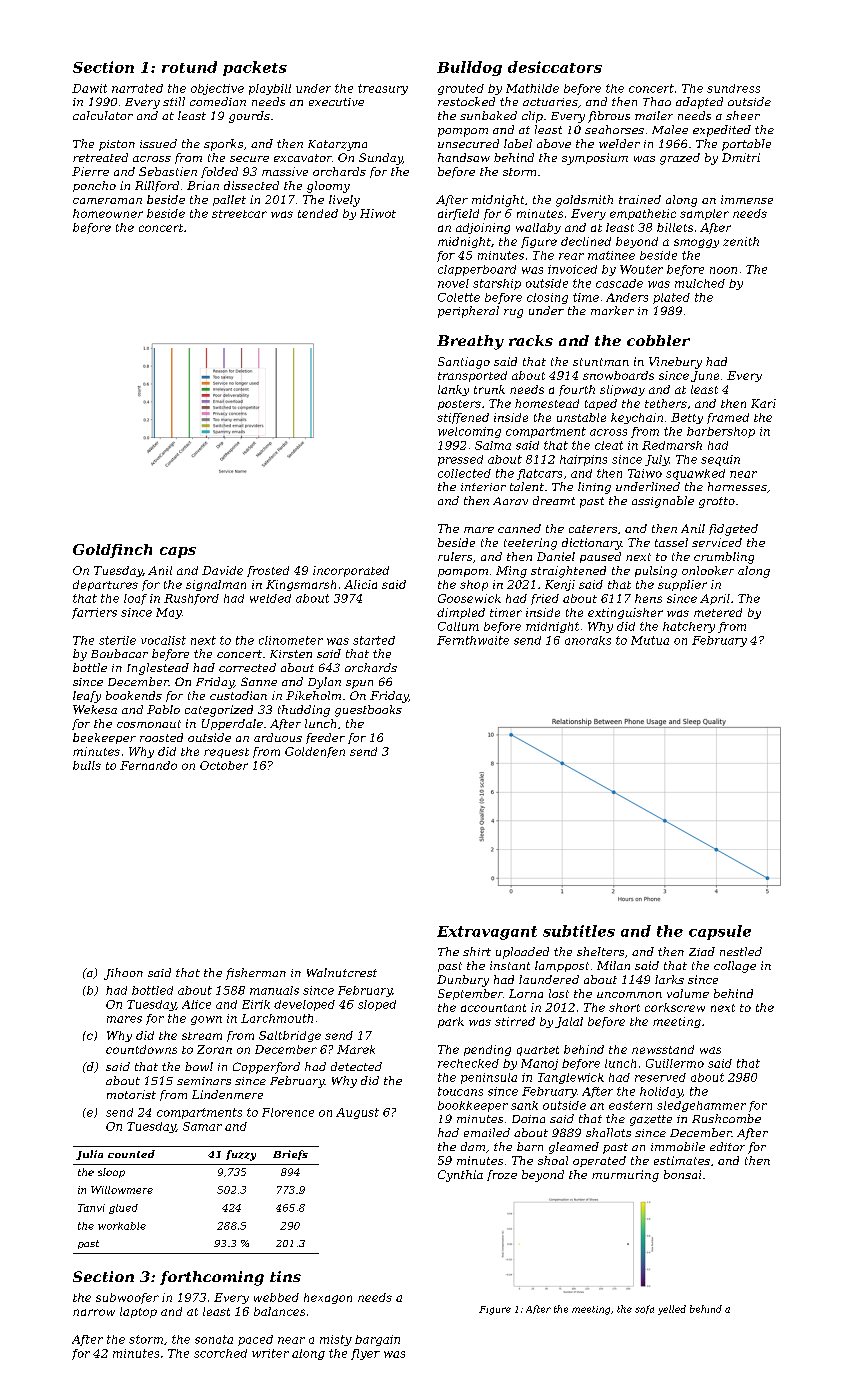 The width and height of the screenshot is (849, 1400). I want to click on sofa, so click(644, 1309).
